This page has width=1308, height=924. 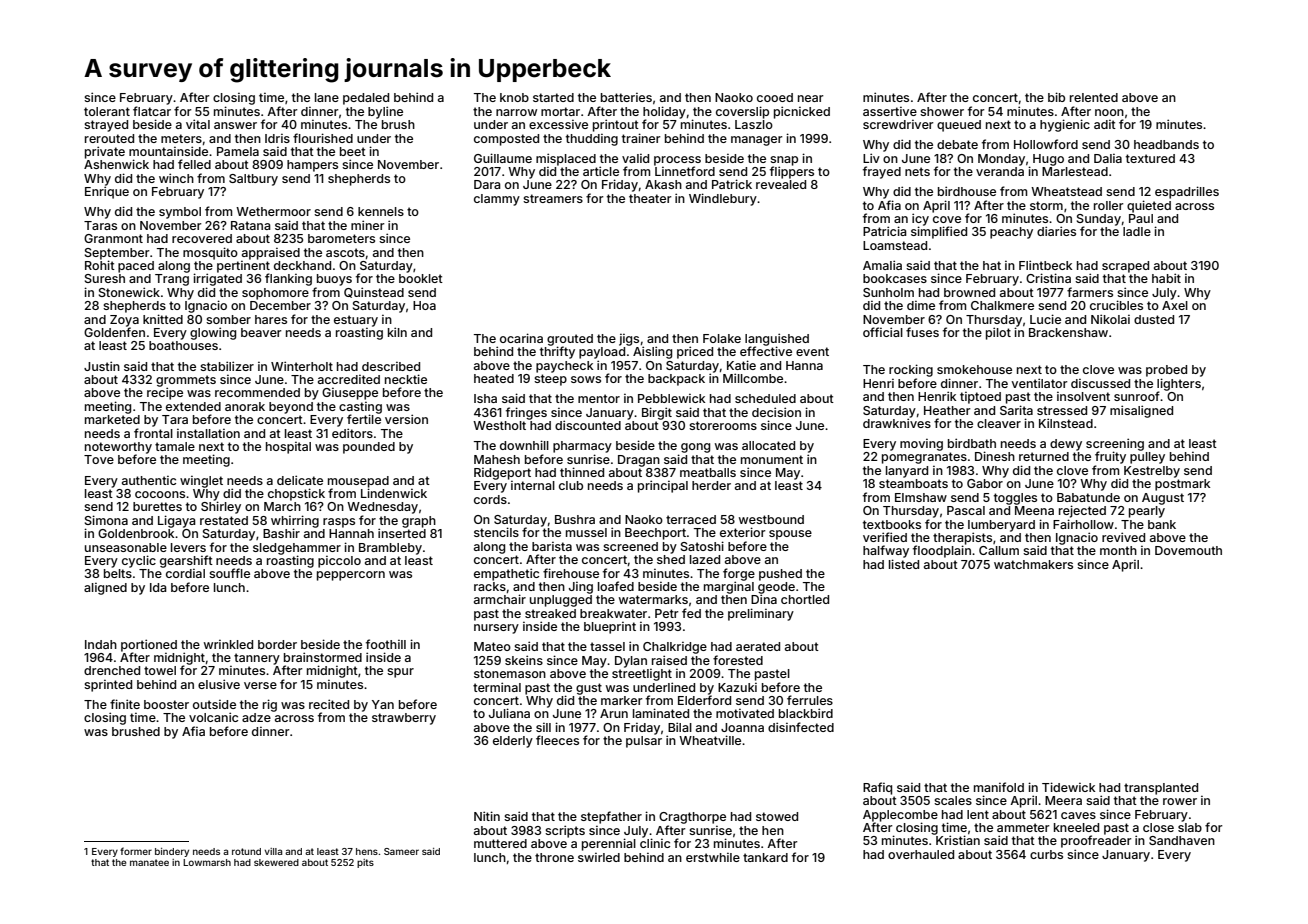 What do you see at coordinates (811, 98) in the page?
I see `near` at bounding box center [811, 98].
